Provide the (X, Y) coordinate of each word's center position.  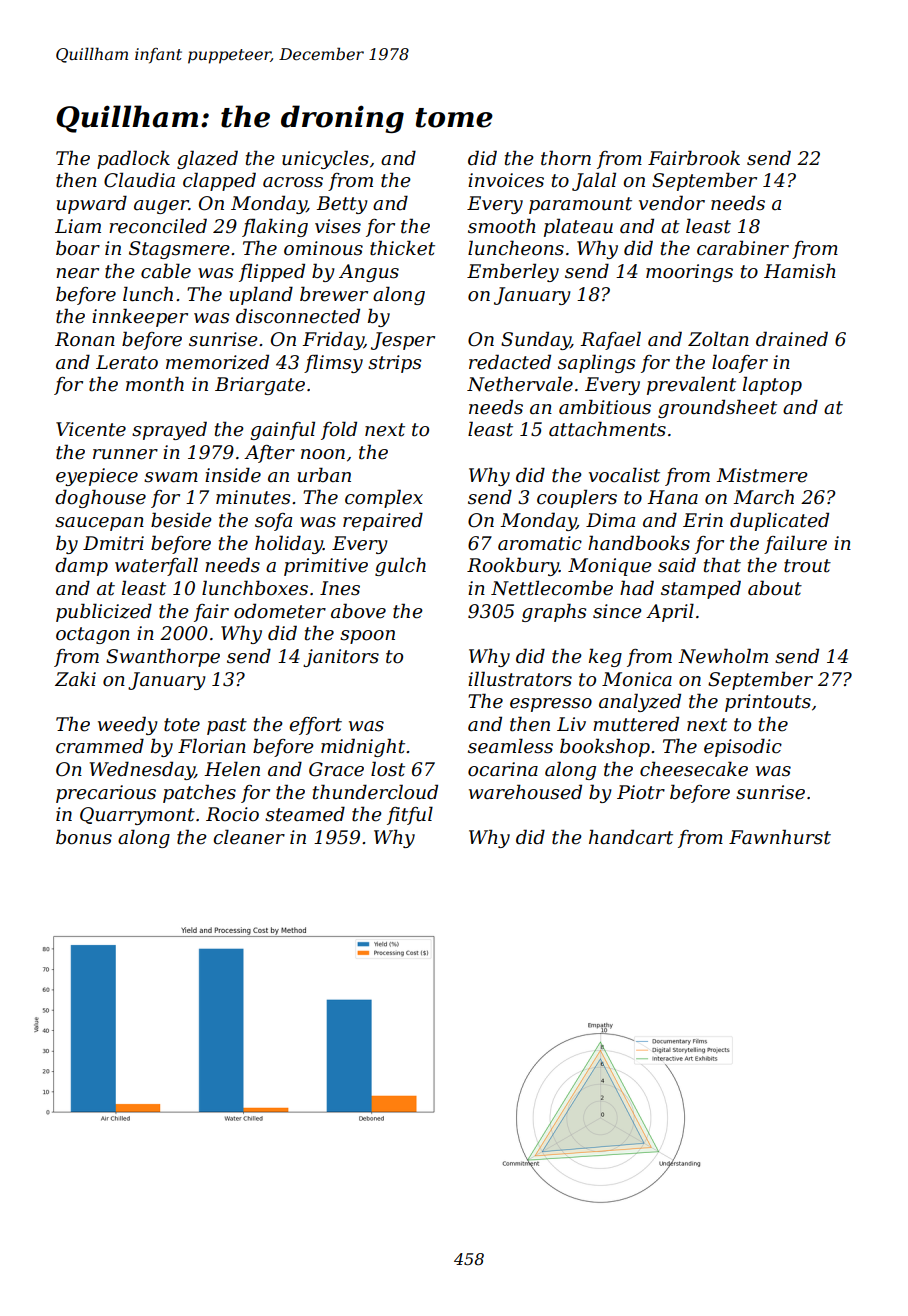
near (77, 273)
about (775, 588)
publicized (104, 612)
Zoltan (718, 339)
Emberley (513, 272)
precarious (106, 794)
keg (605, 657)
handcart (631, 837)
